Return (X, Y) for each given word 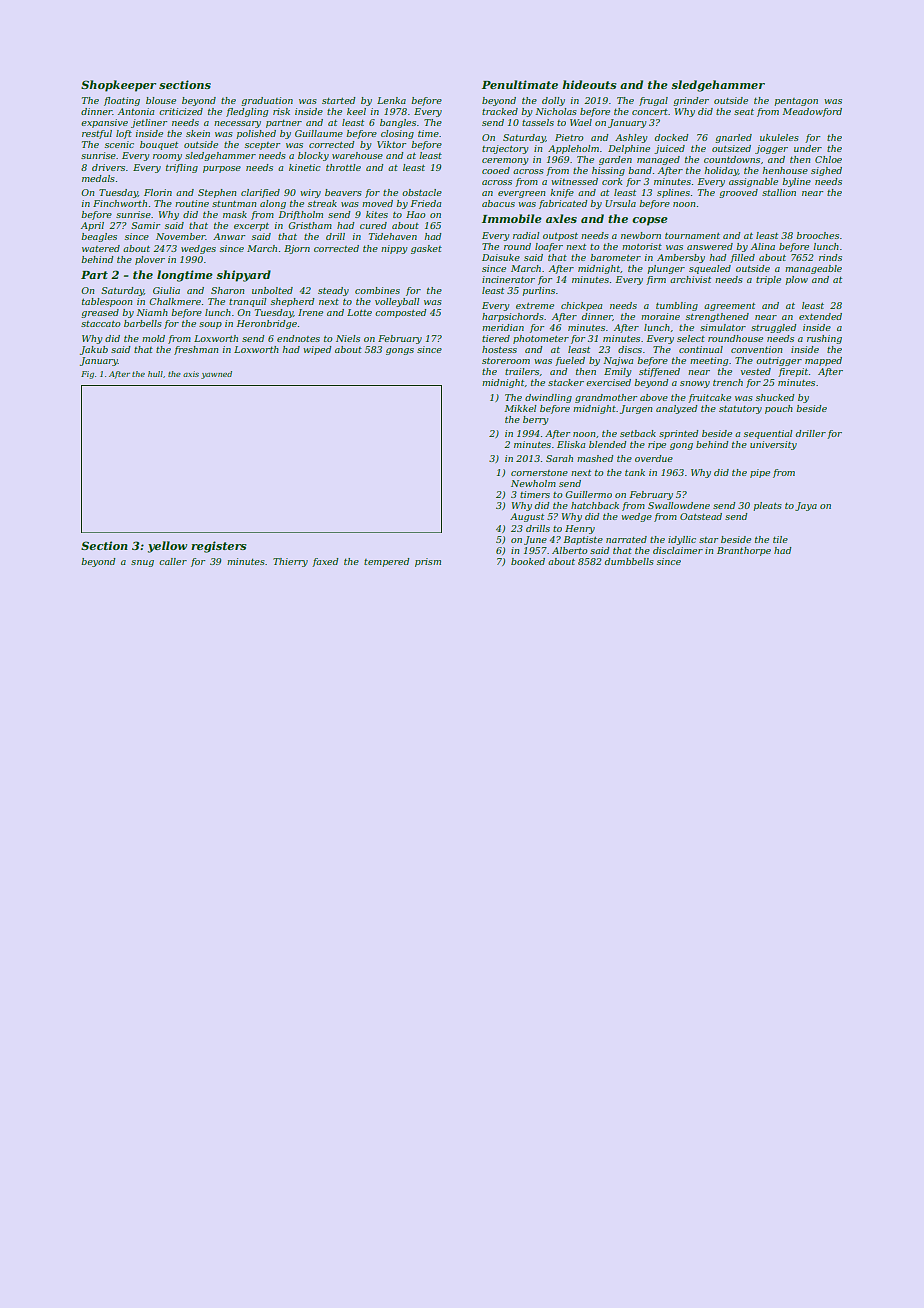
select (691, 338)
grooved (738, 193)
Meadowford (812, 112)
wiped (317, 350)
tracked (500, 111)
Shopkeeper (118, 86)
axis (191, 374)
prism (428, 562)
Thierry (290, 562)
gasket (426, 249)
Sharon (227, 290)
